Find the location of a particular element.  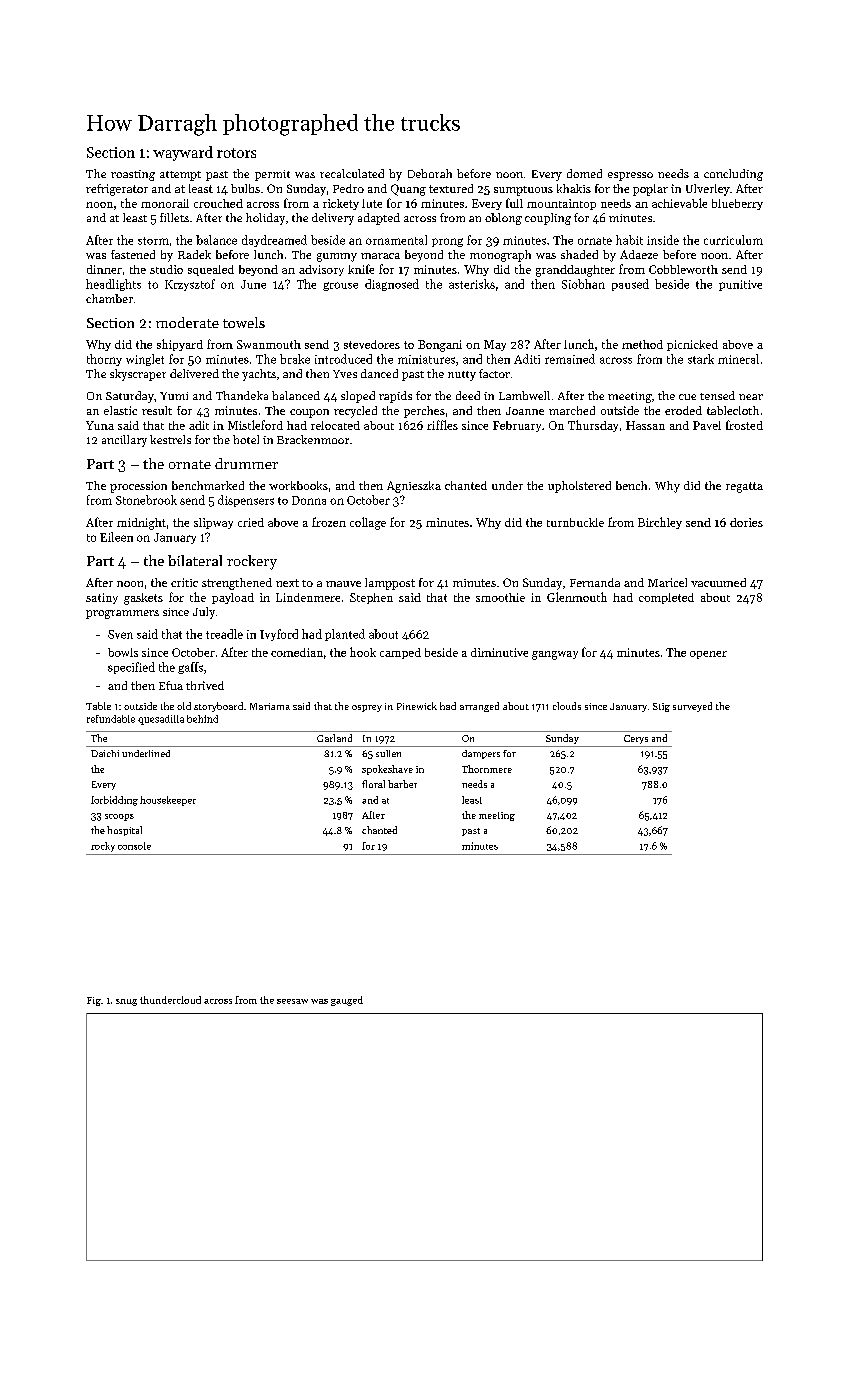

wayward is located at coordinates (183, 153).
